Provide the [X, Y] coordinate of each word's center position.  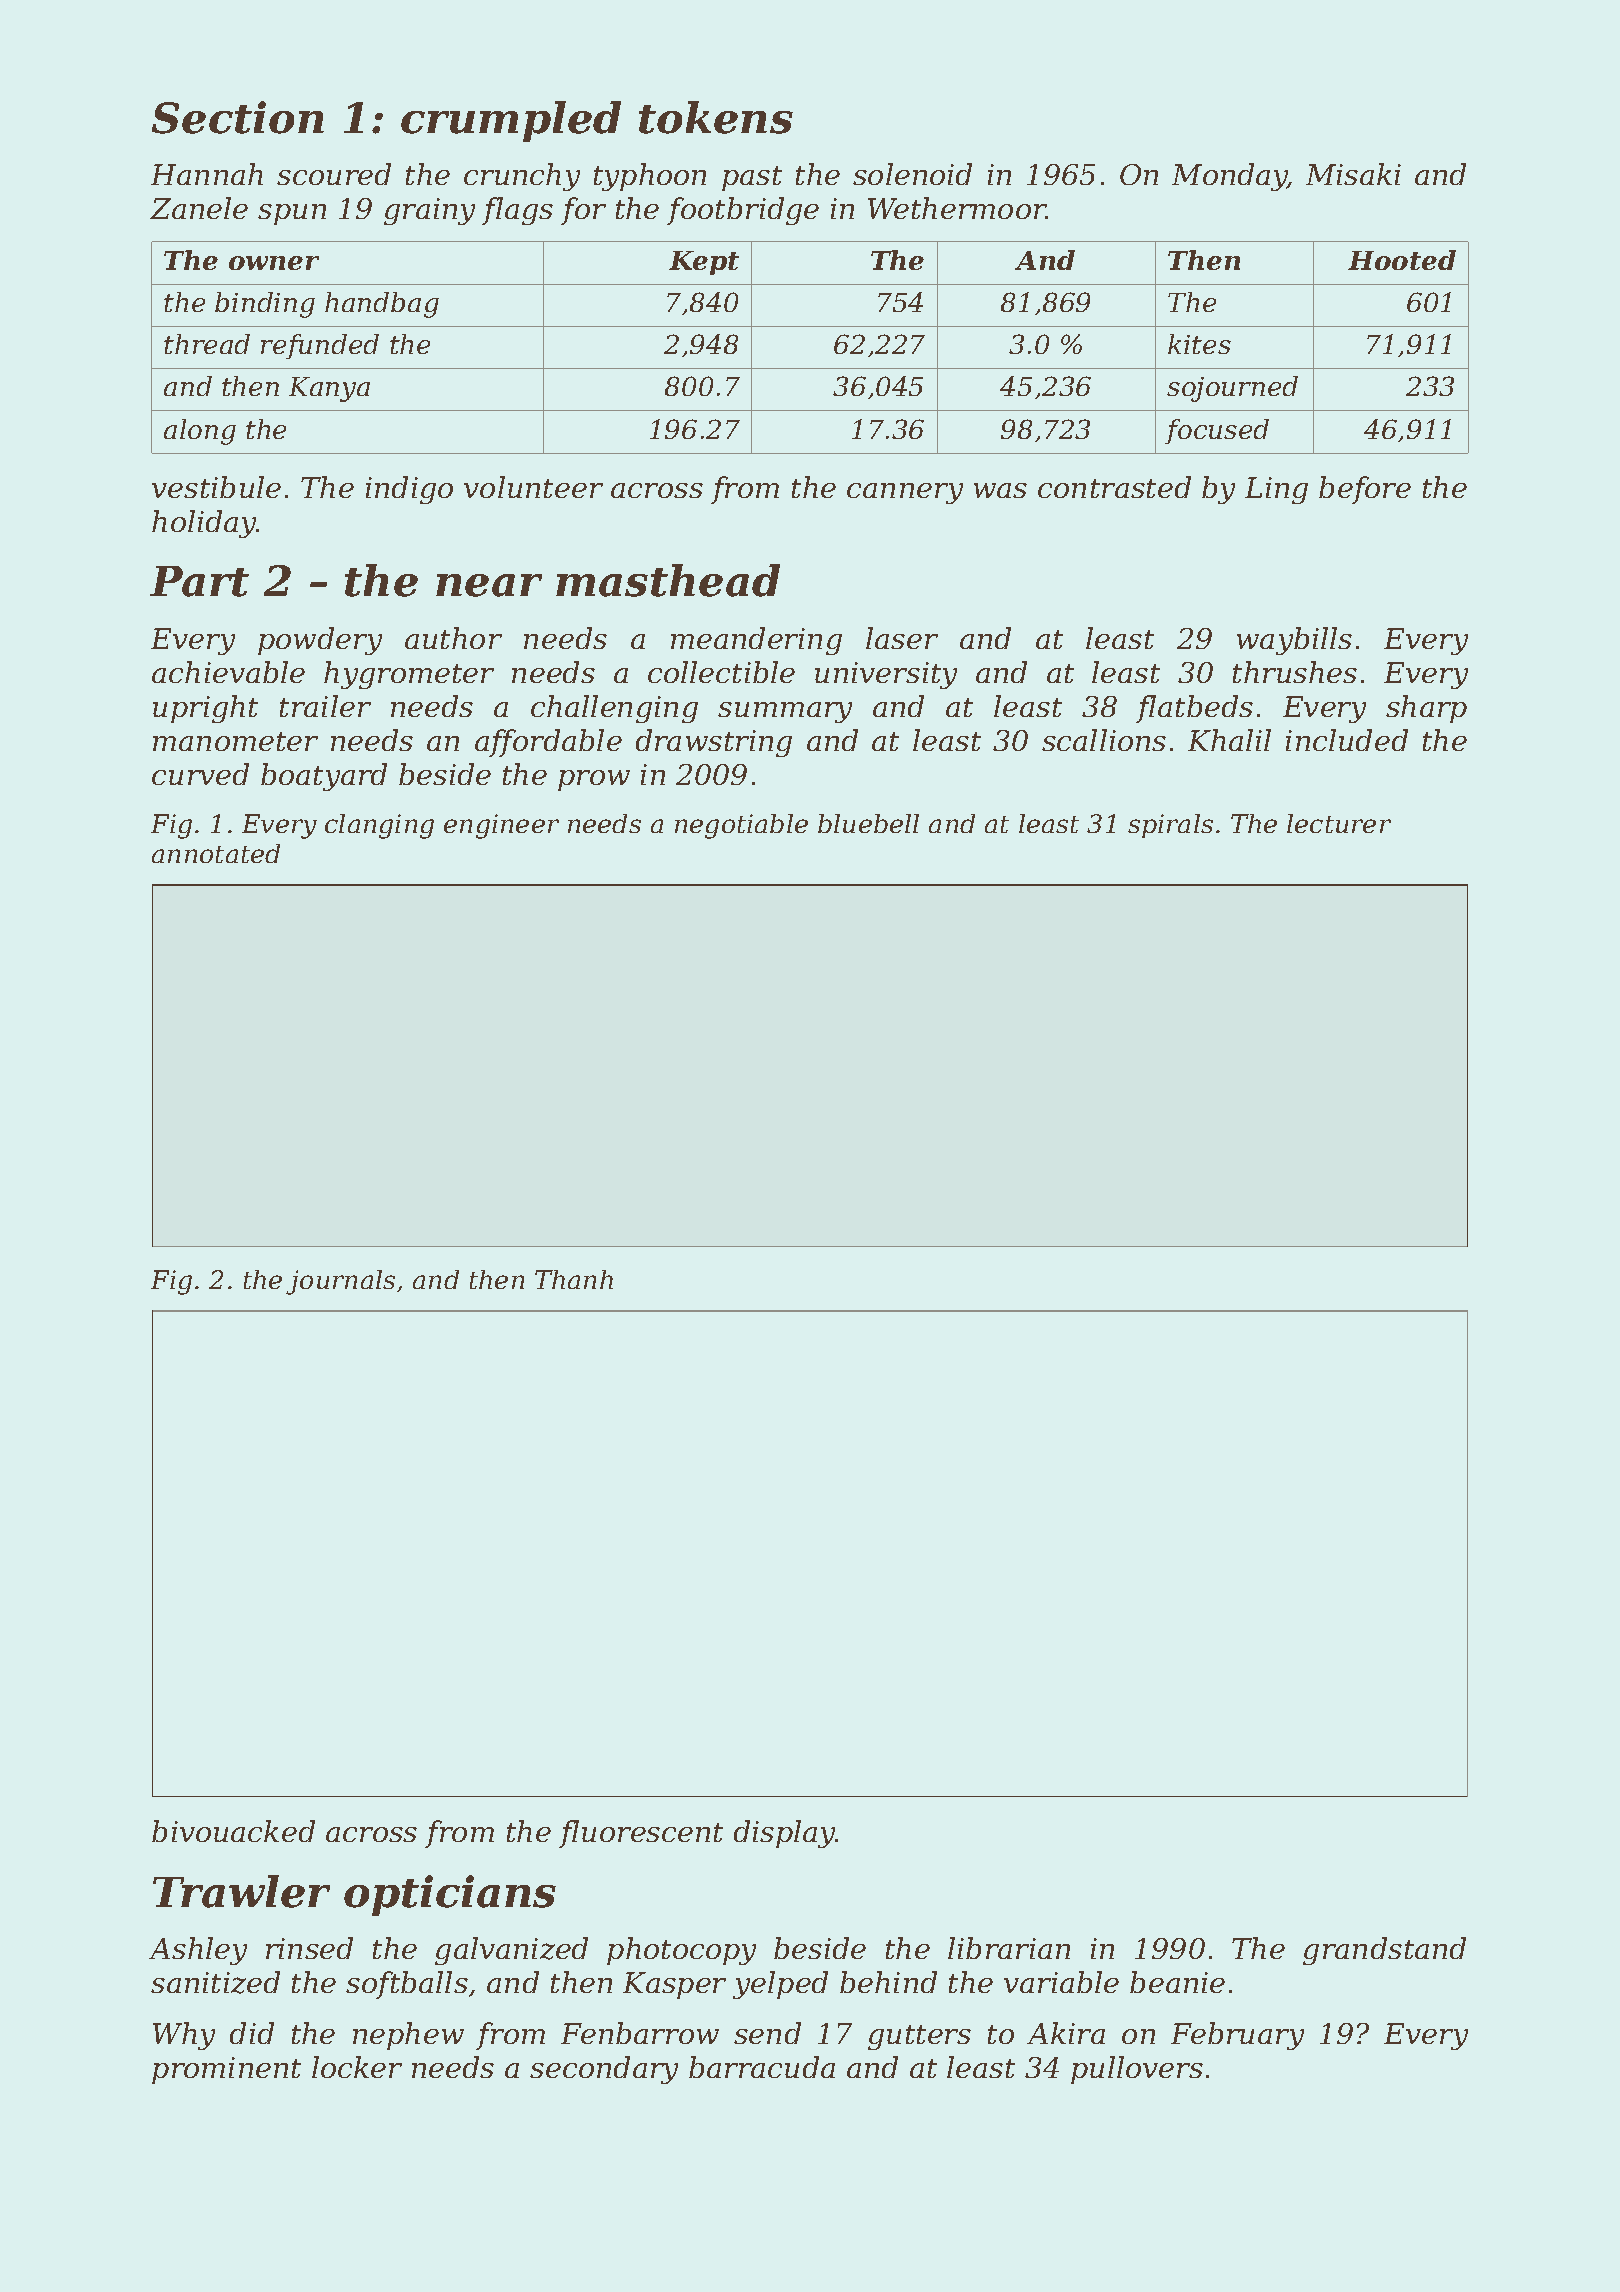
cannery [905, 493]
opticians [450, 1895]
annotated [216, 853]
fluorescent [641, 1834]
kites [1199, 344]
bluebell [868, 823]
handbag [382, 305]
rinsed [309, 1948]
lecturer [1339, 823]
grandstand [1384, 1951]
